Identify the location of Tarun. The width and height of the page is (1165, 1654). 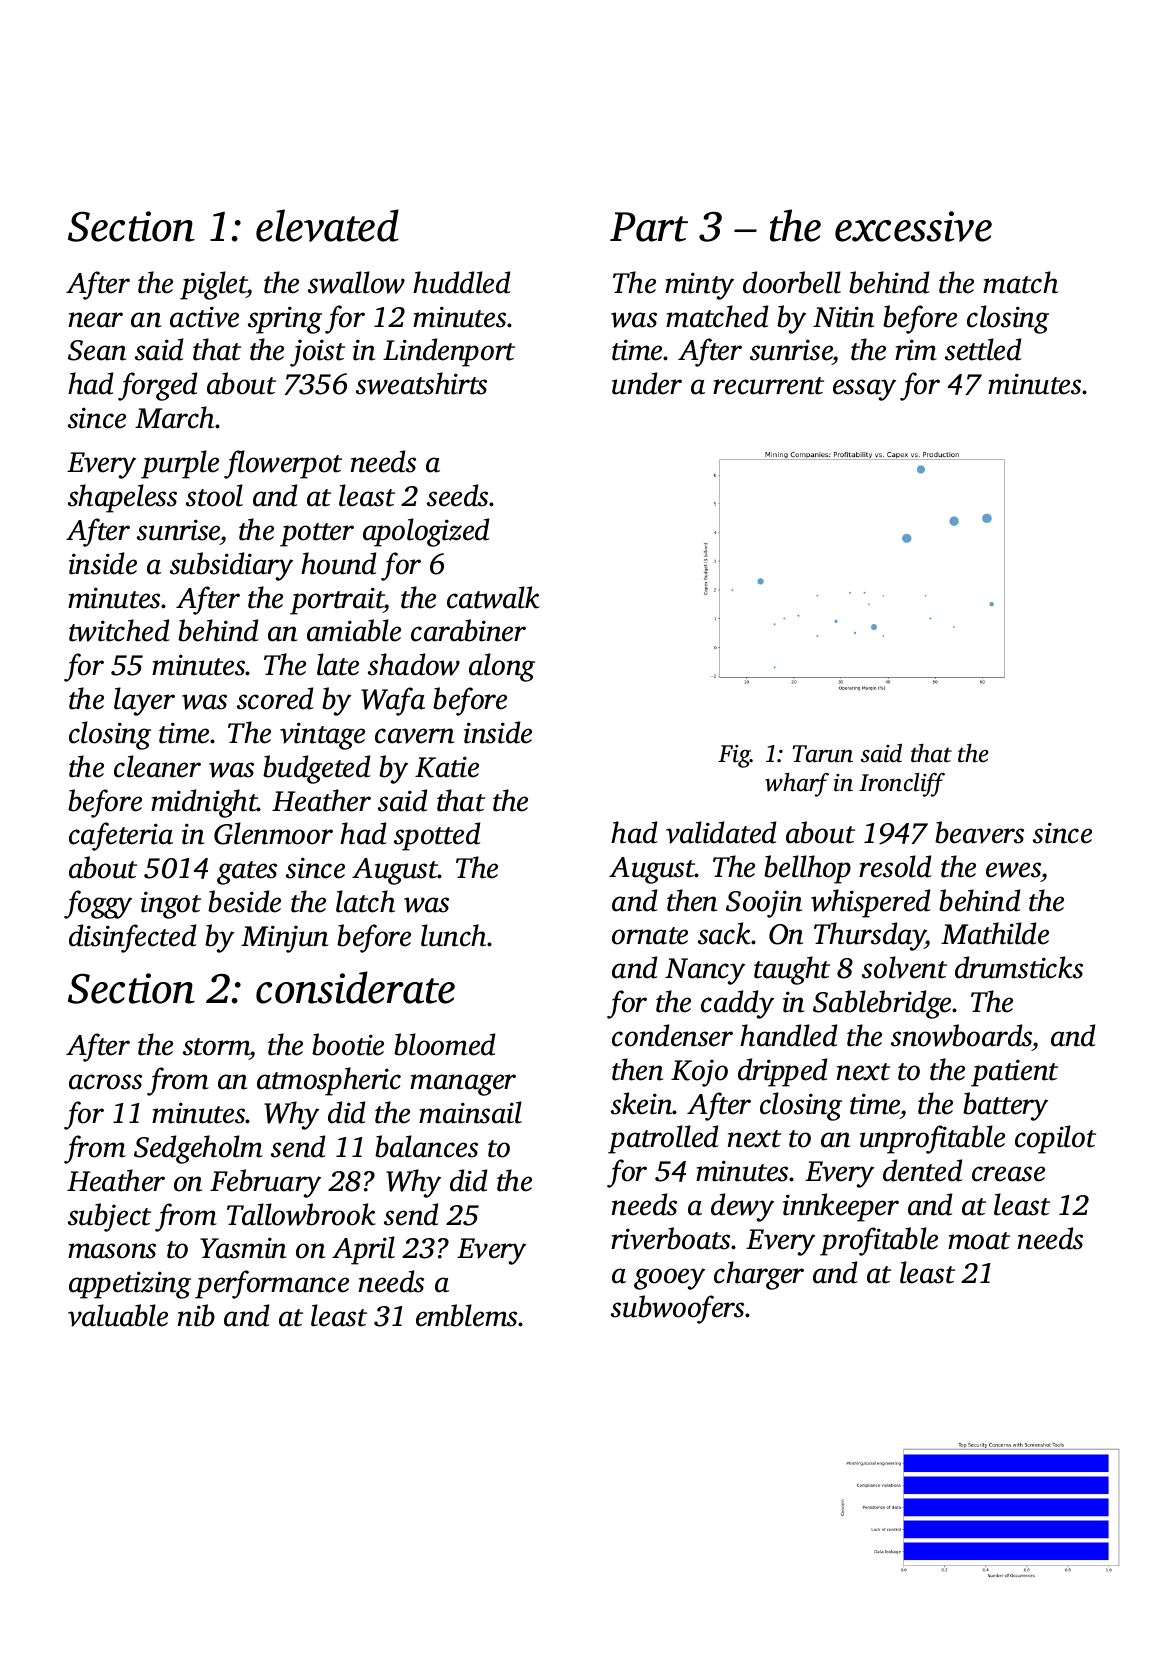
(822, 754).
